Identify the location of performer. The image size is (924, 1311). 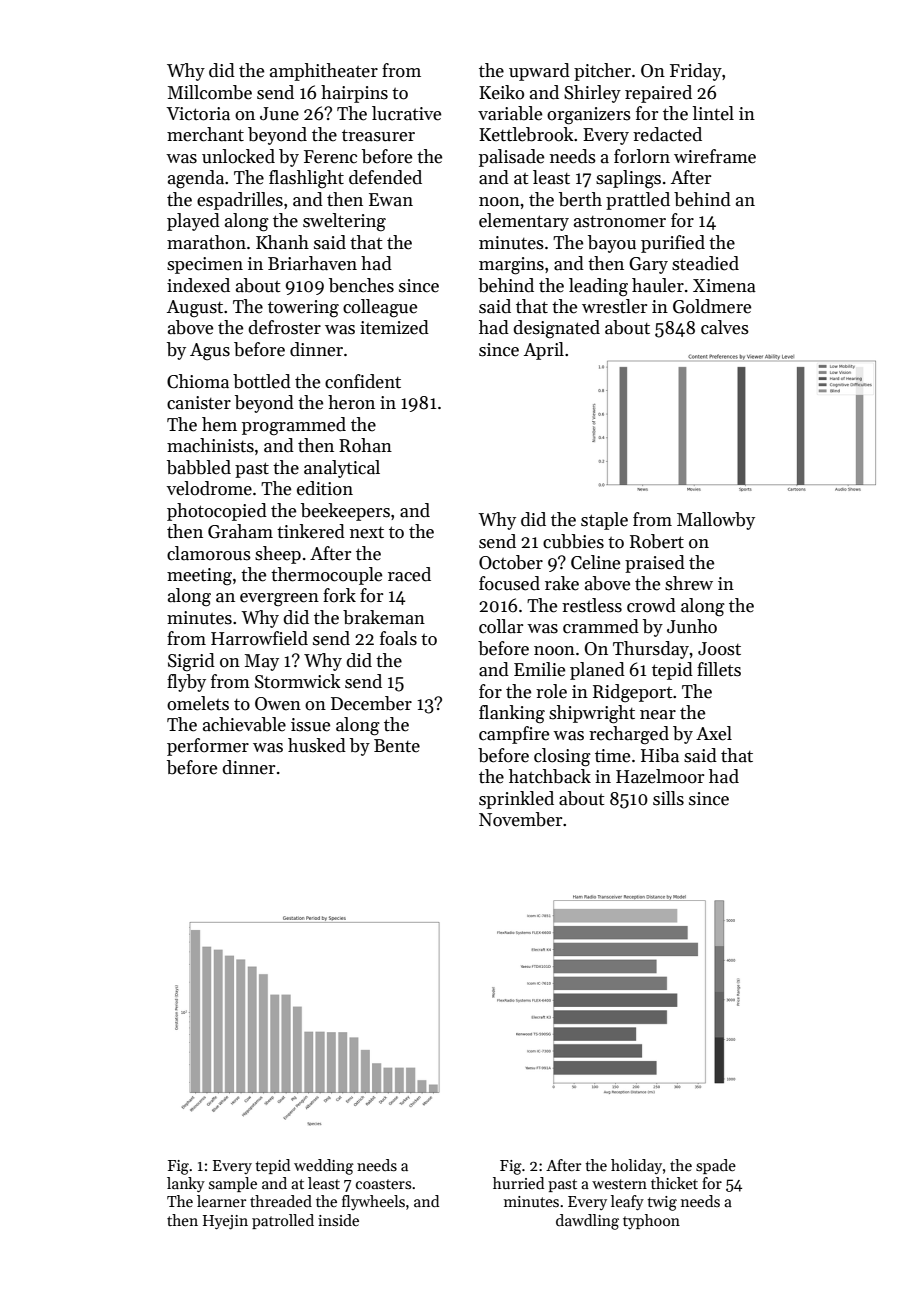
(208, 747).
